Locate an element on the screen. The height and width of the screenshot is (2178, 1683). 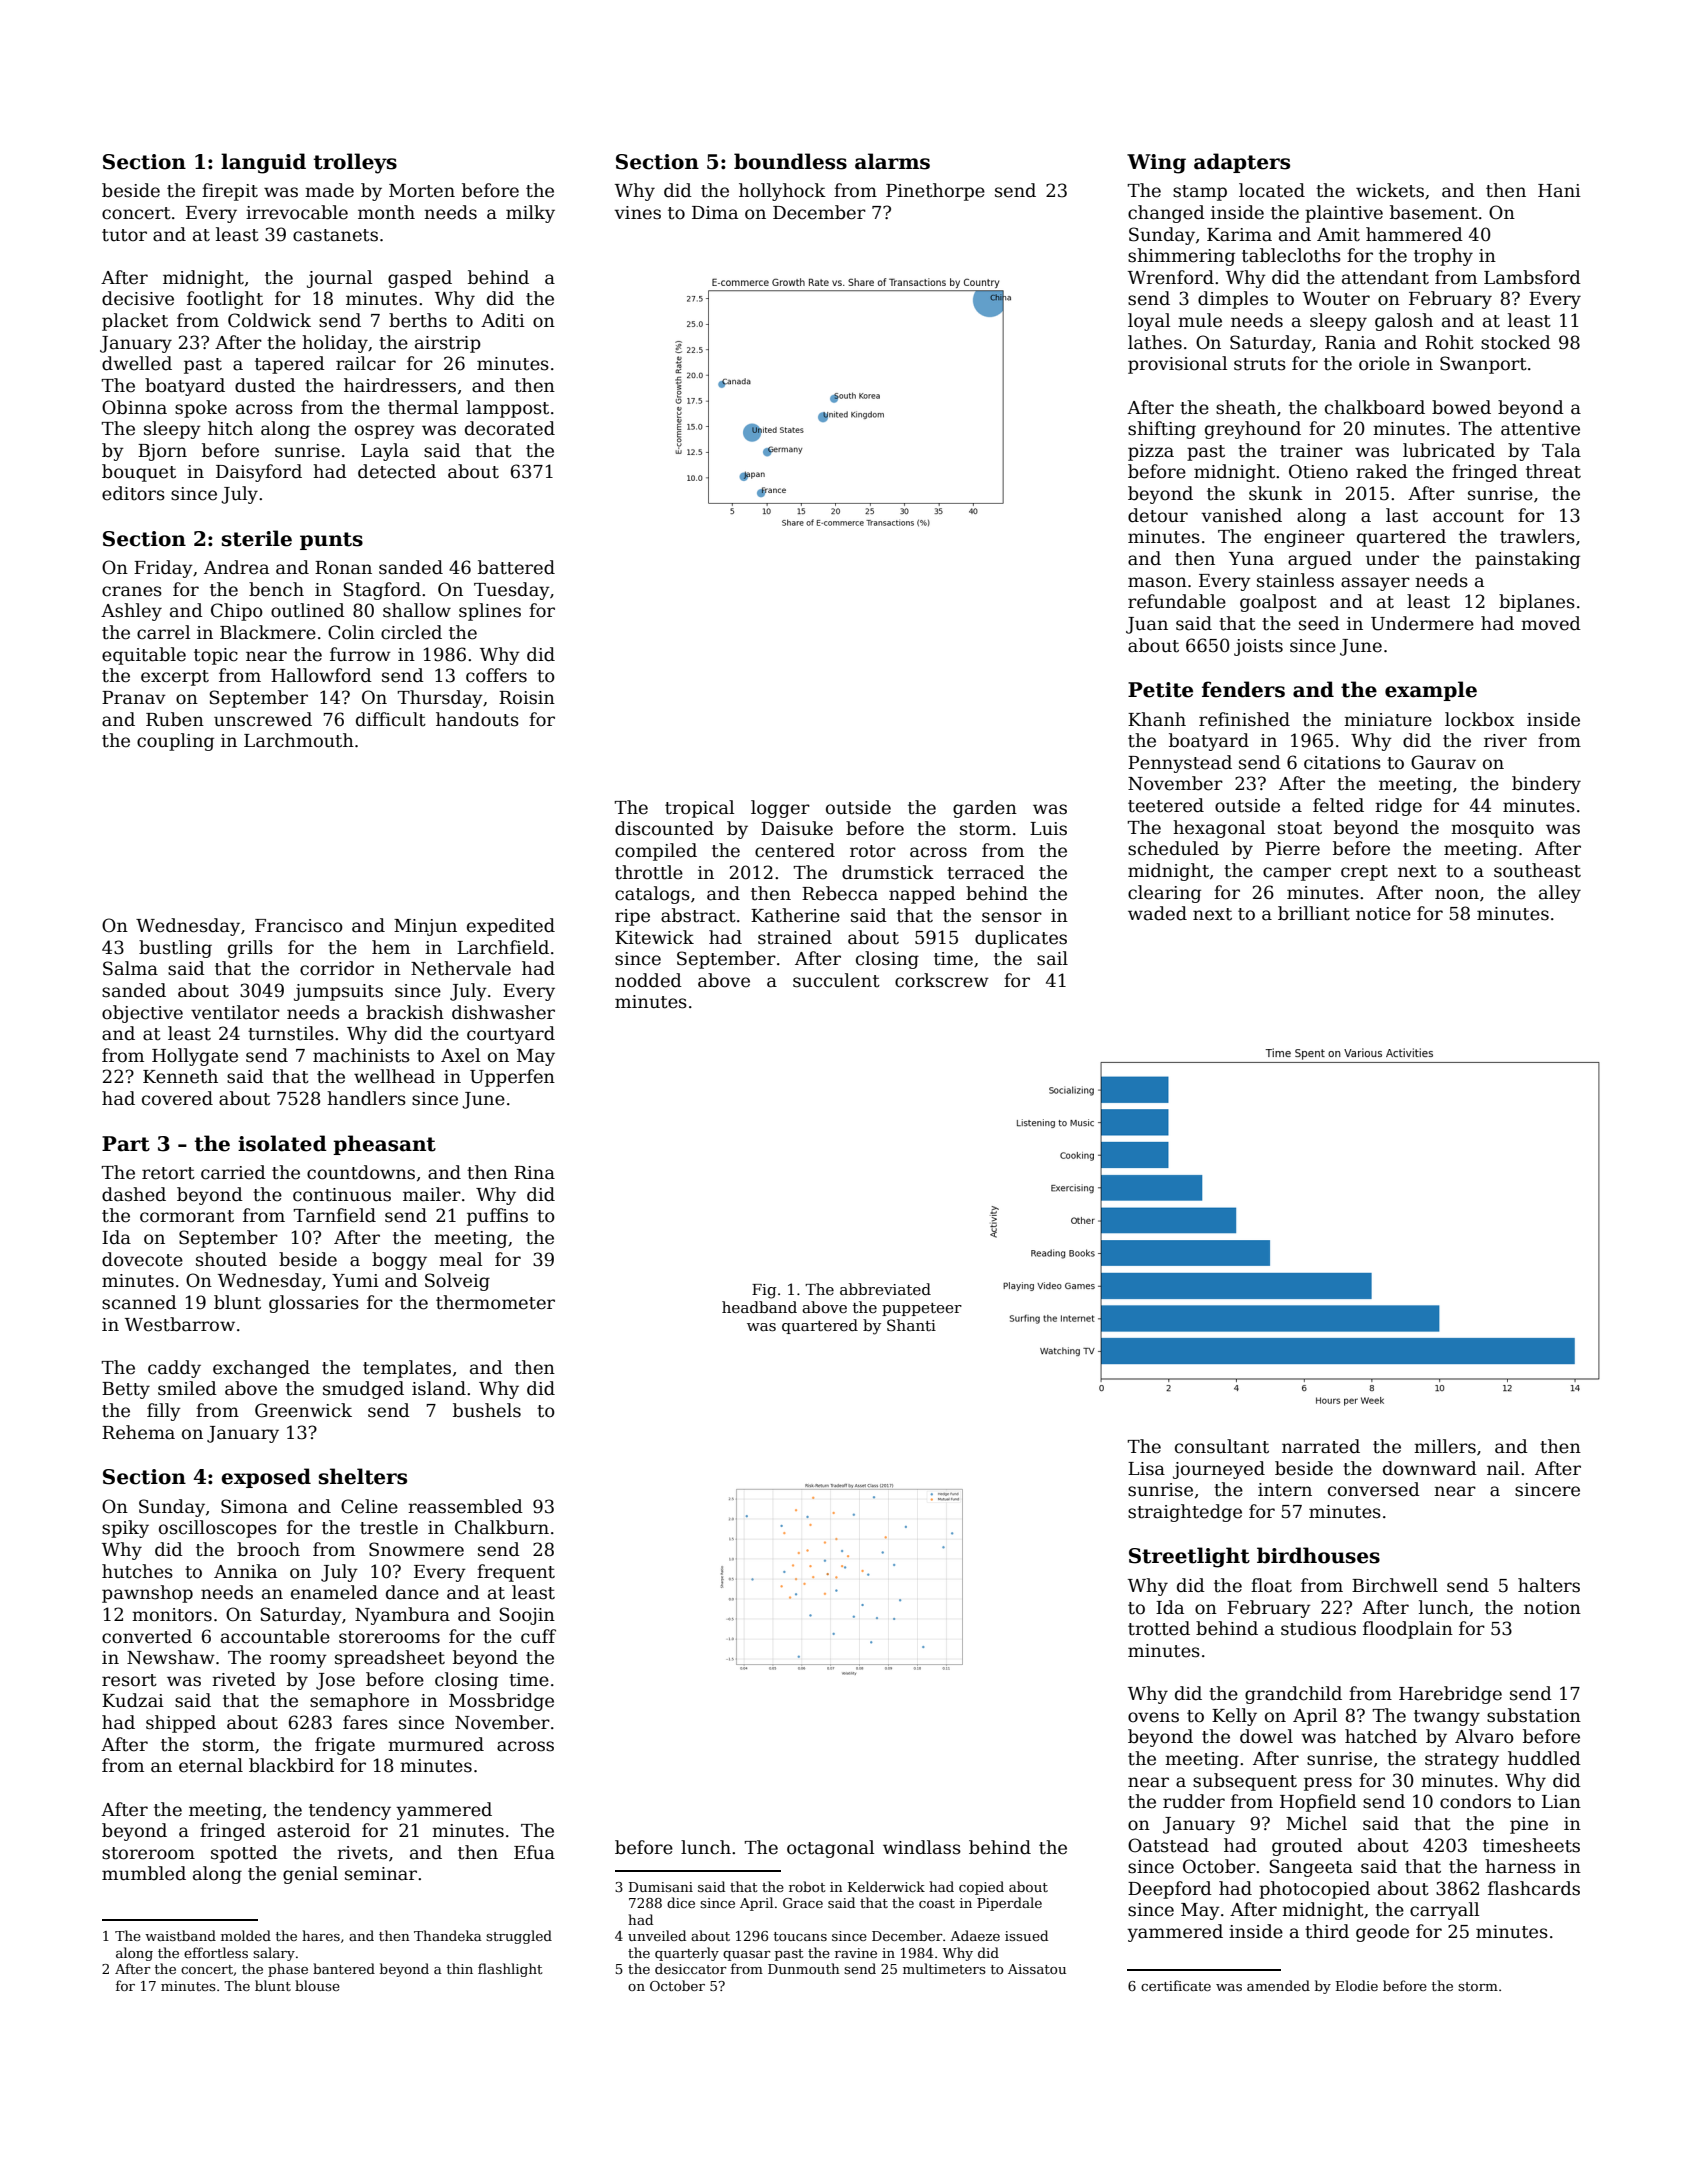
Pranav is located at coordinates (134, 698).
